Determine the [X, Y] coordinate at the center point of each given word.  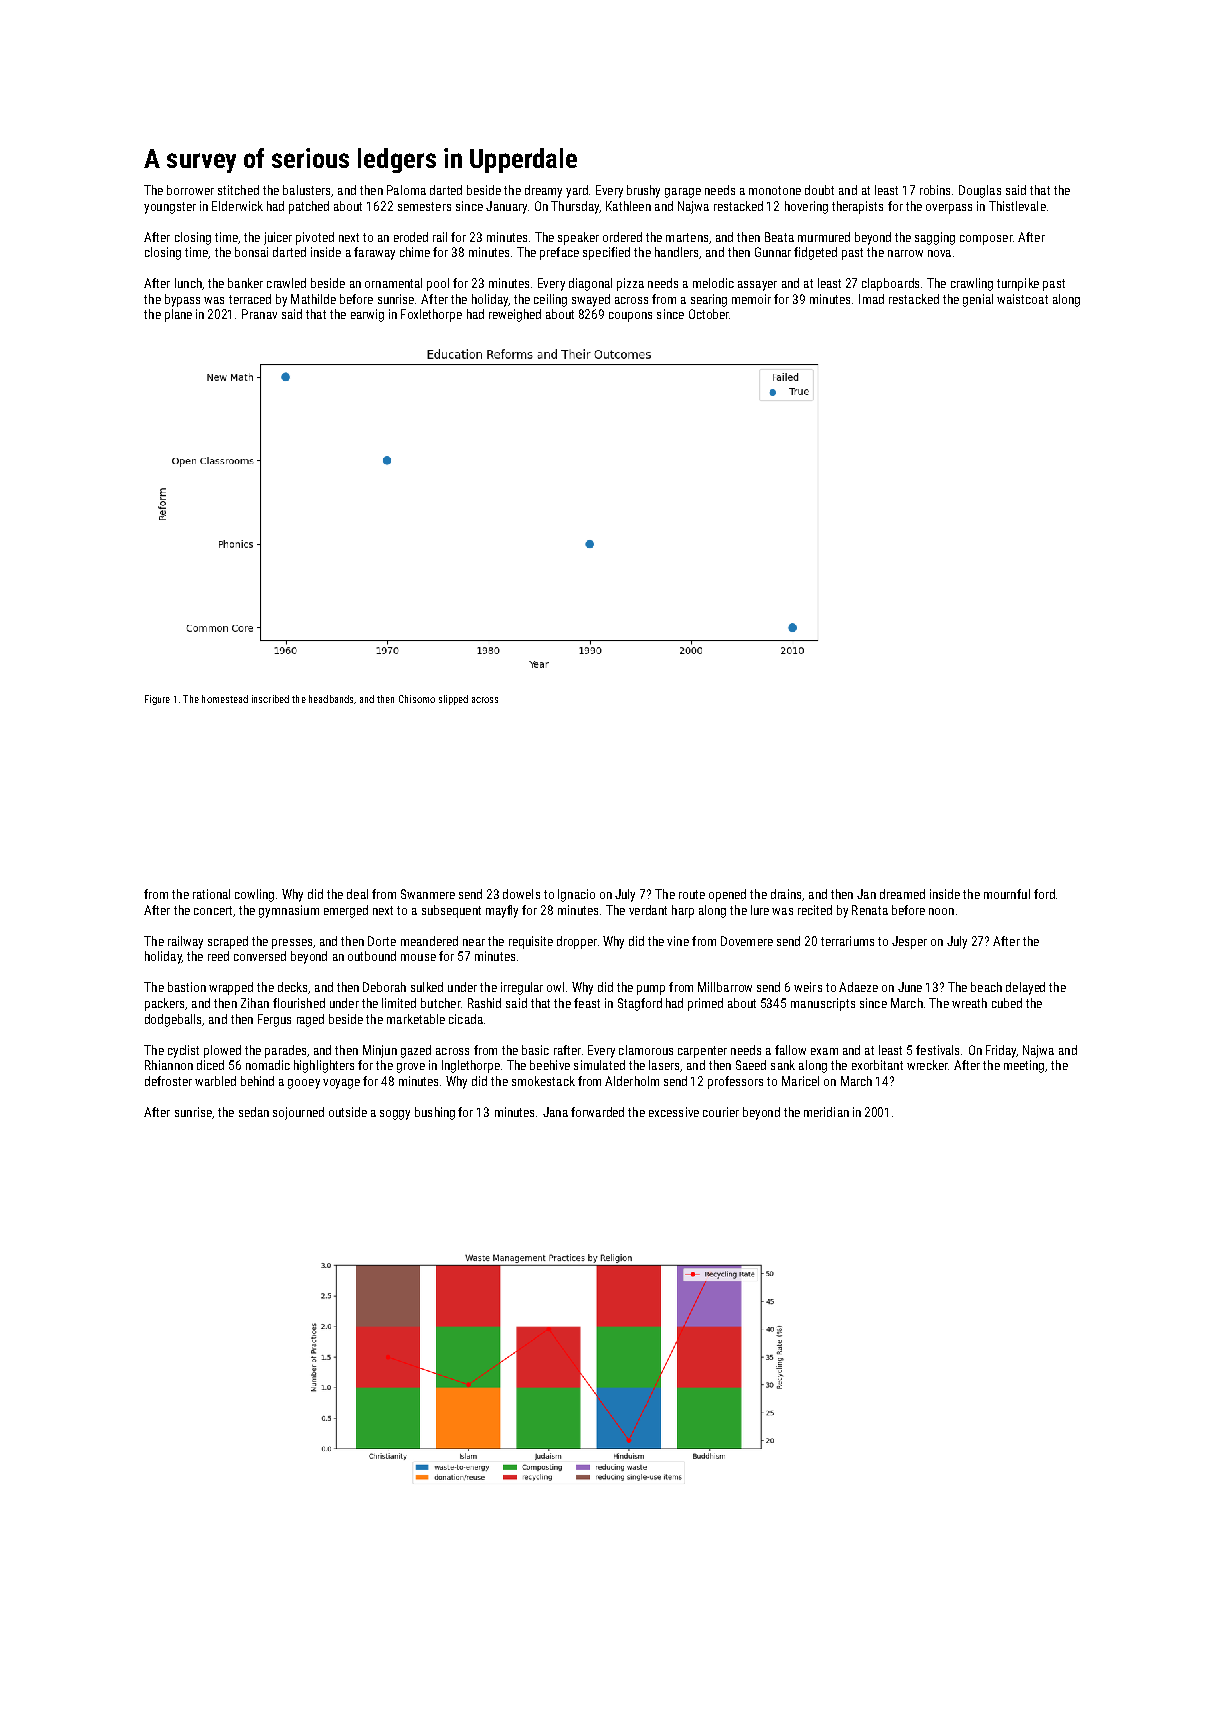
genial [978, 300]
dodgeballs [173, 1020]
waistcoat [1022, 299]
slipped [453, 700]
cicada [466, 1019]
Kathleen [628, 206]
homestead [225, 699]
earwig [367, 315]
